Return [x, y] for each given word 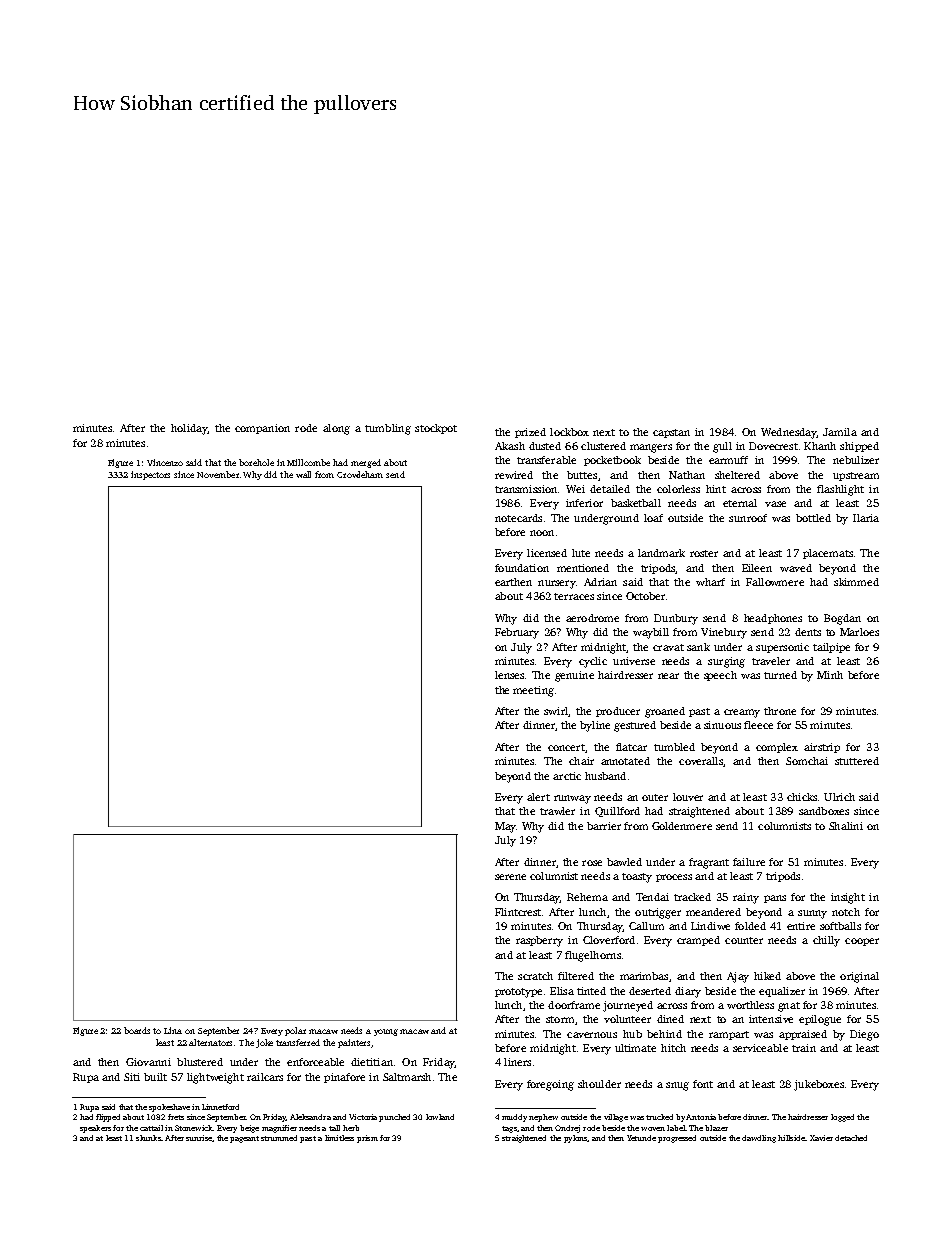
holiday [189, 429]
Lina [173, 1030]
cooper [862, 942]
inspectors [150, 475]
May [505, 827]
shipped [859, 447]
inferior [584, 503]
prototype [518, 993]
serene [510, 877]
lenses [509, 675]
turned [780, 675]
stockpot [436, 429]
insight [848, 898]
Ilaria [866, 518]
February [517, 633]
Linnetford [220, 1107]
